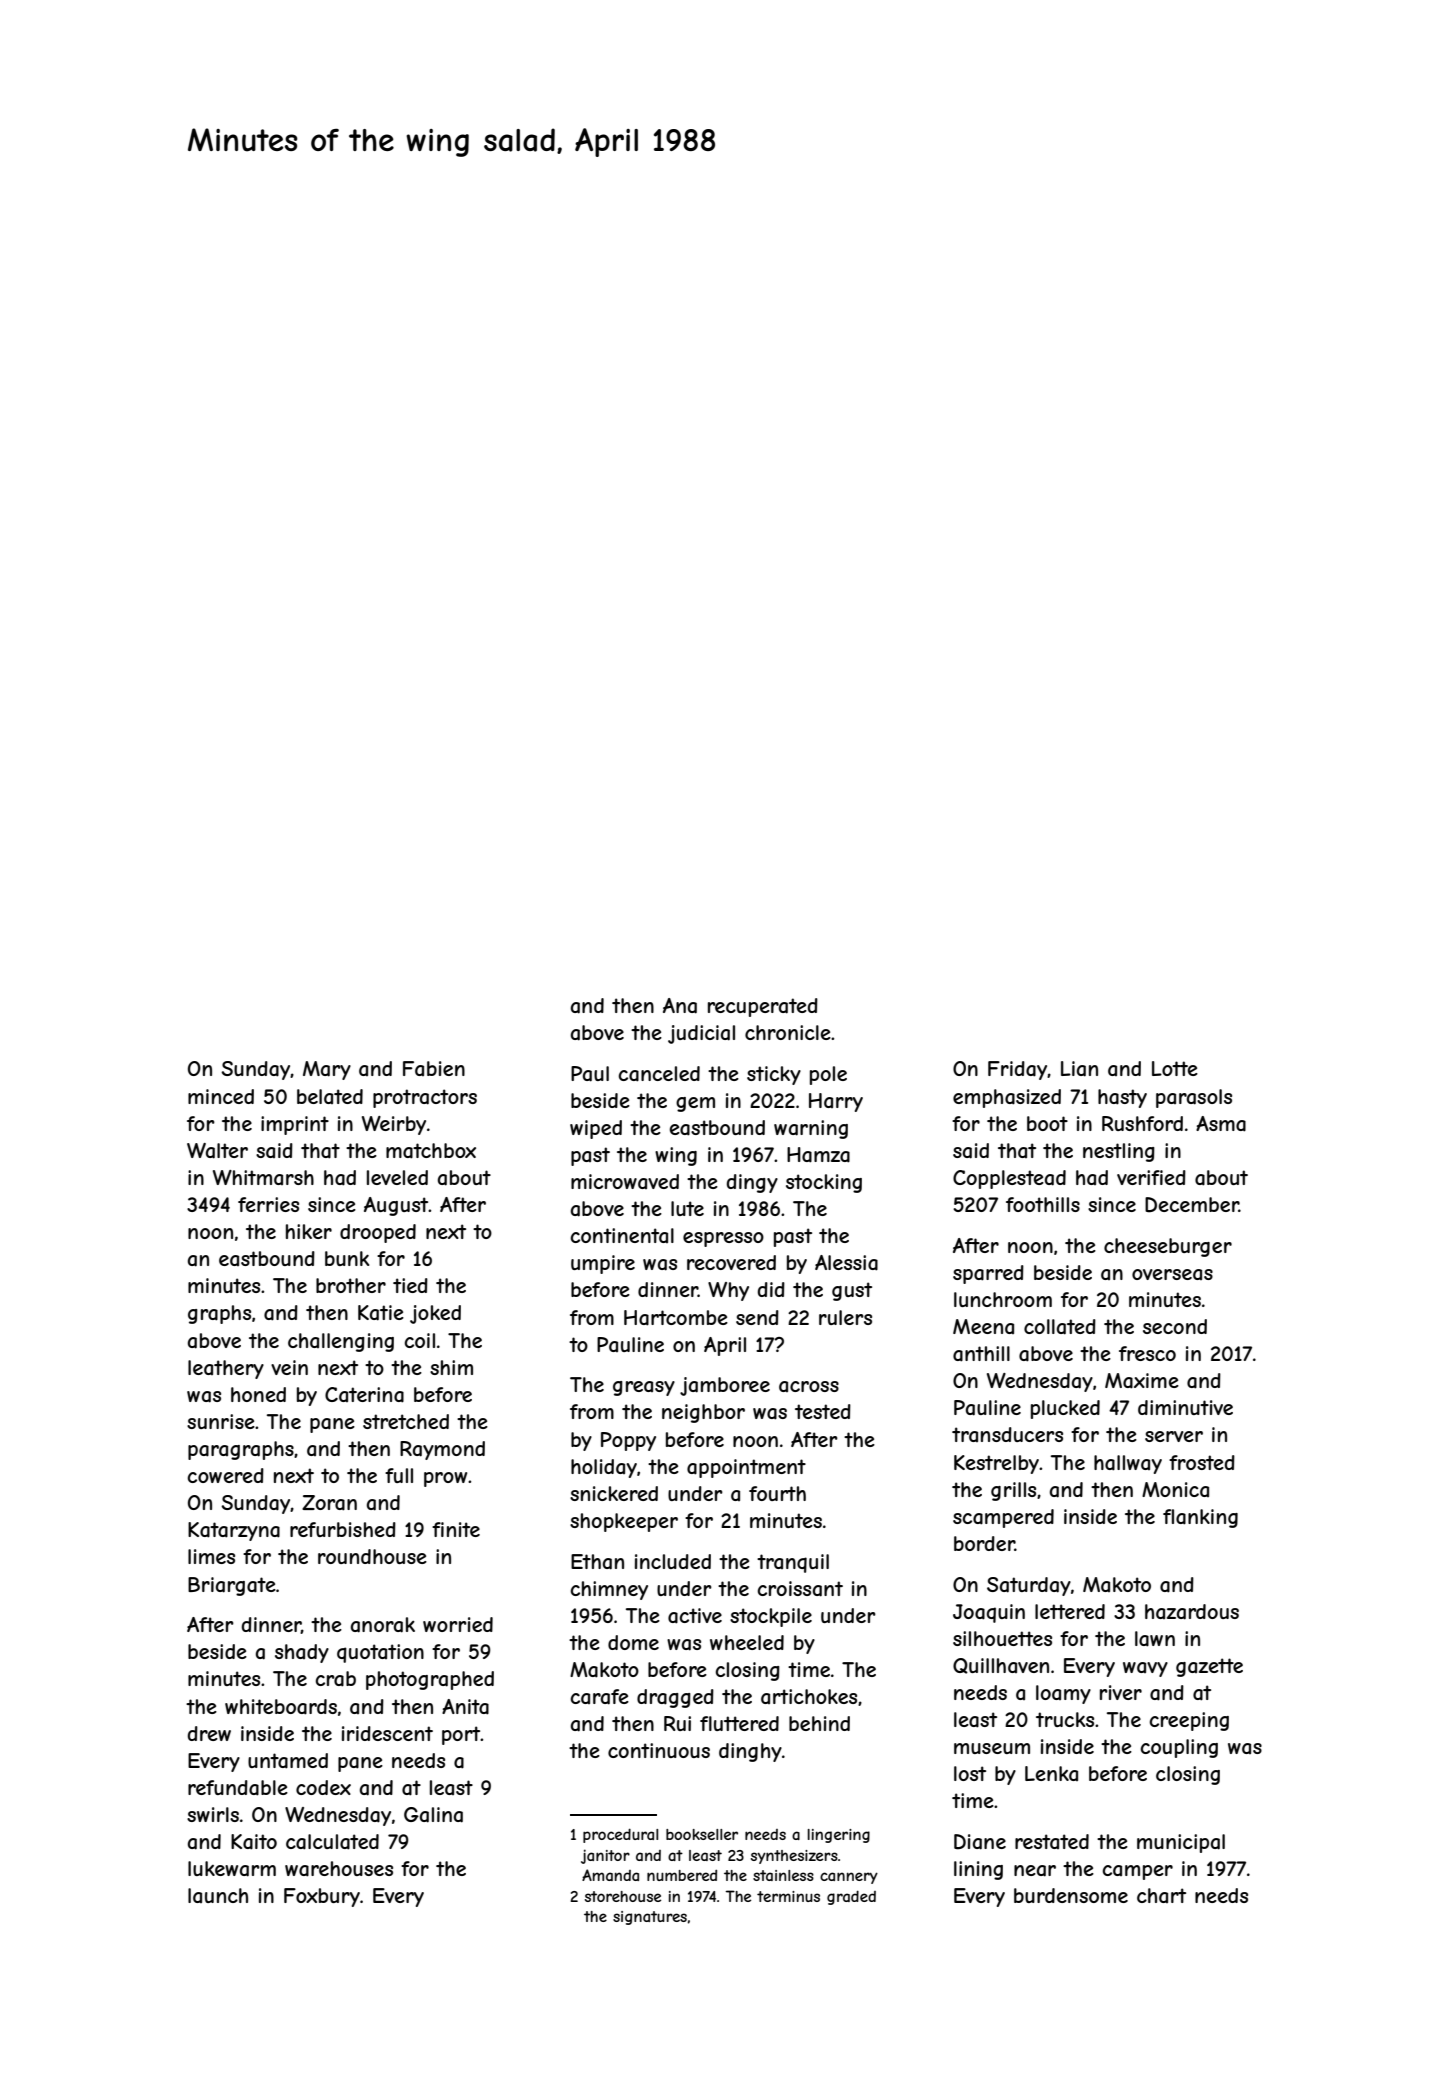  I want to click on chronicle, so click(788, 1032).
